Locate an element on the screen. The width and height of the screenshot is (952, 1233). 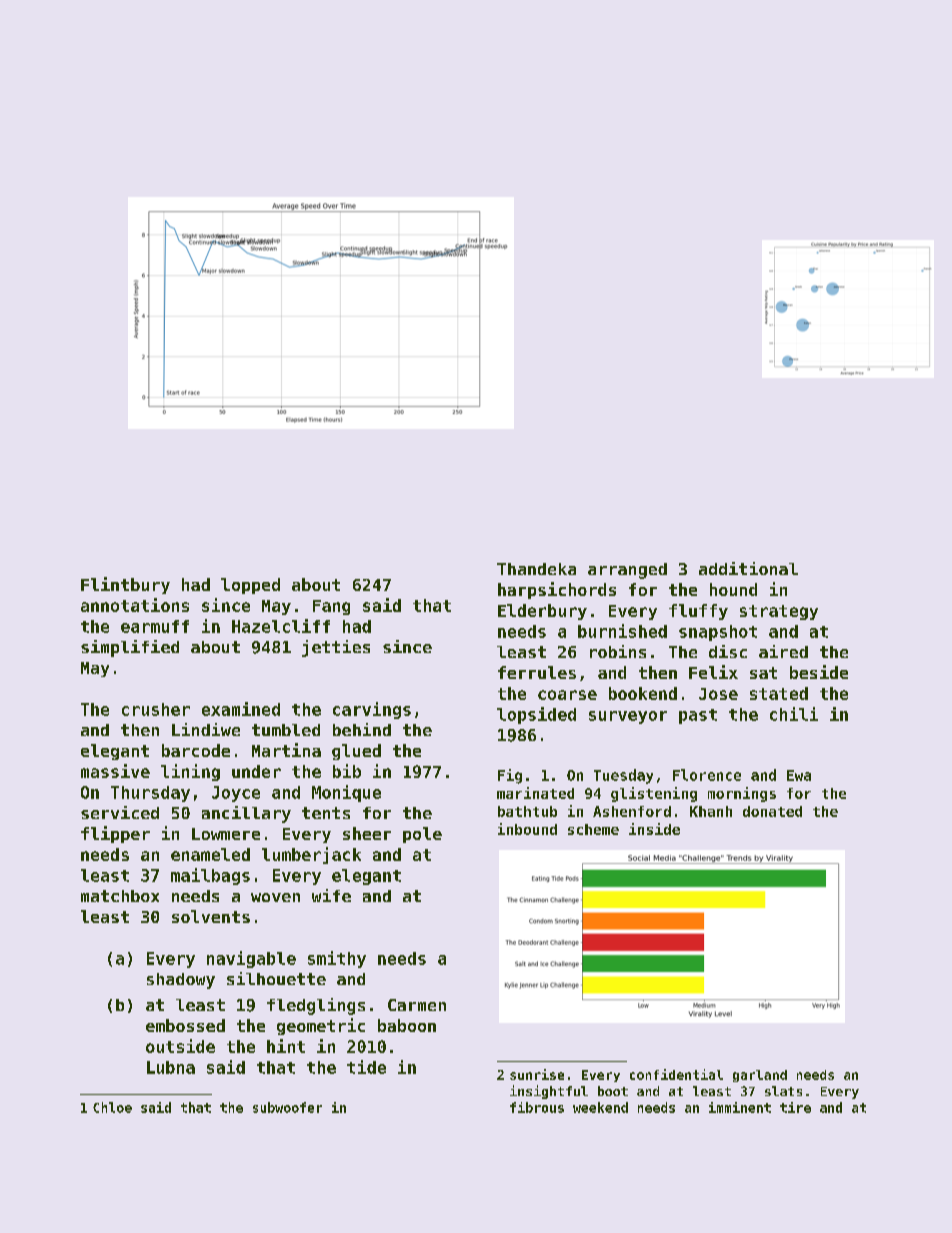
robins is located at coordinates (618, 651).
